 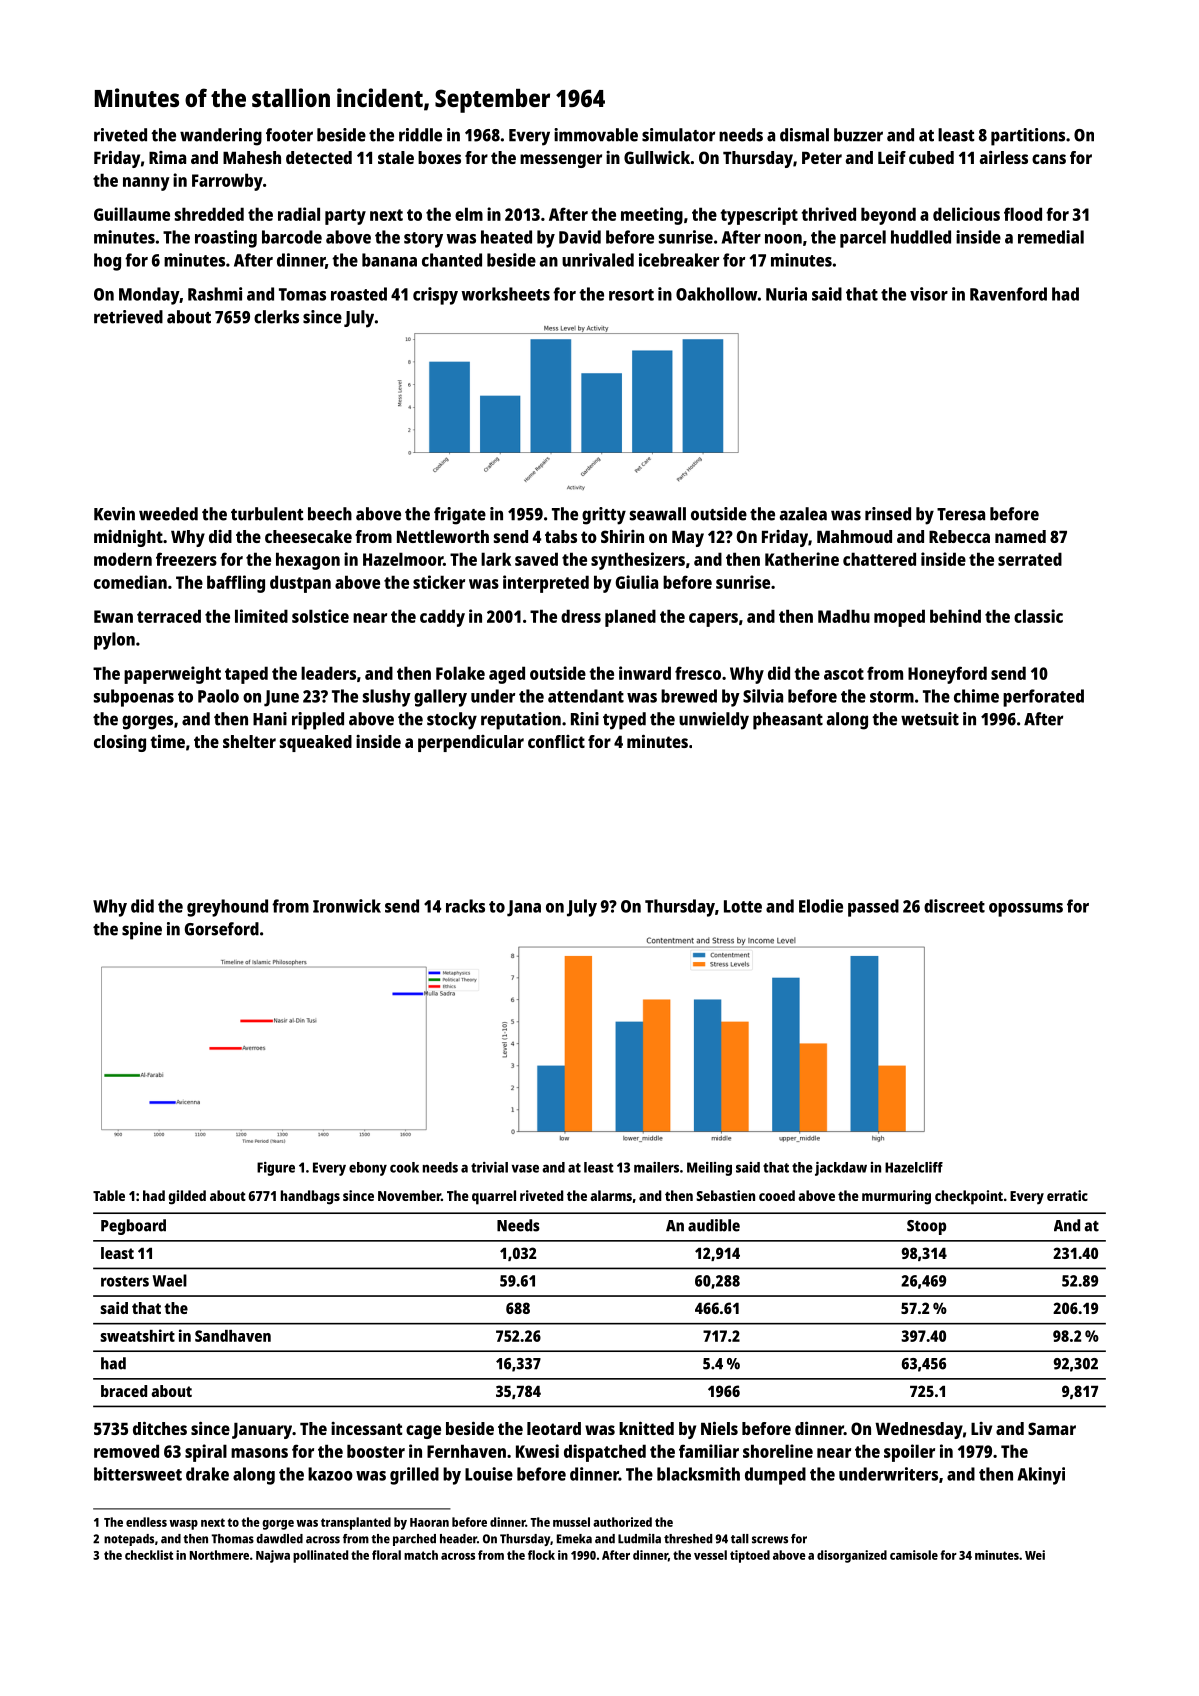 I want to click on perforated, so click(x=1043, y=698).
